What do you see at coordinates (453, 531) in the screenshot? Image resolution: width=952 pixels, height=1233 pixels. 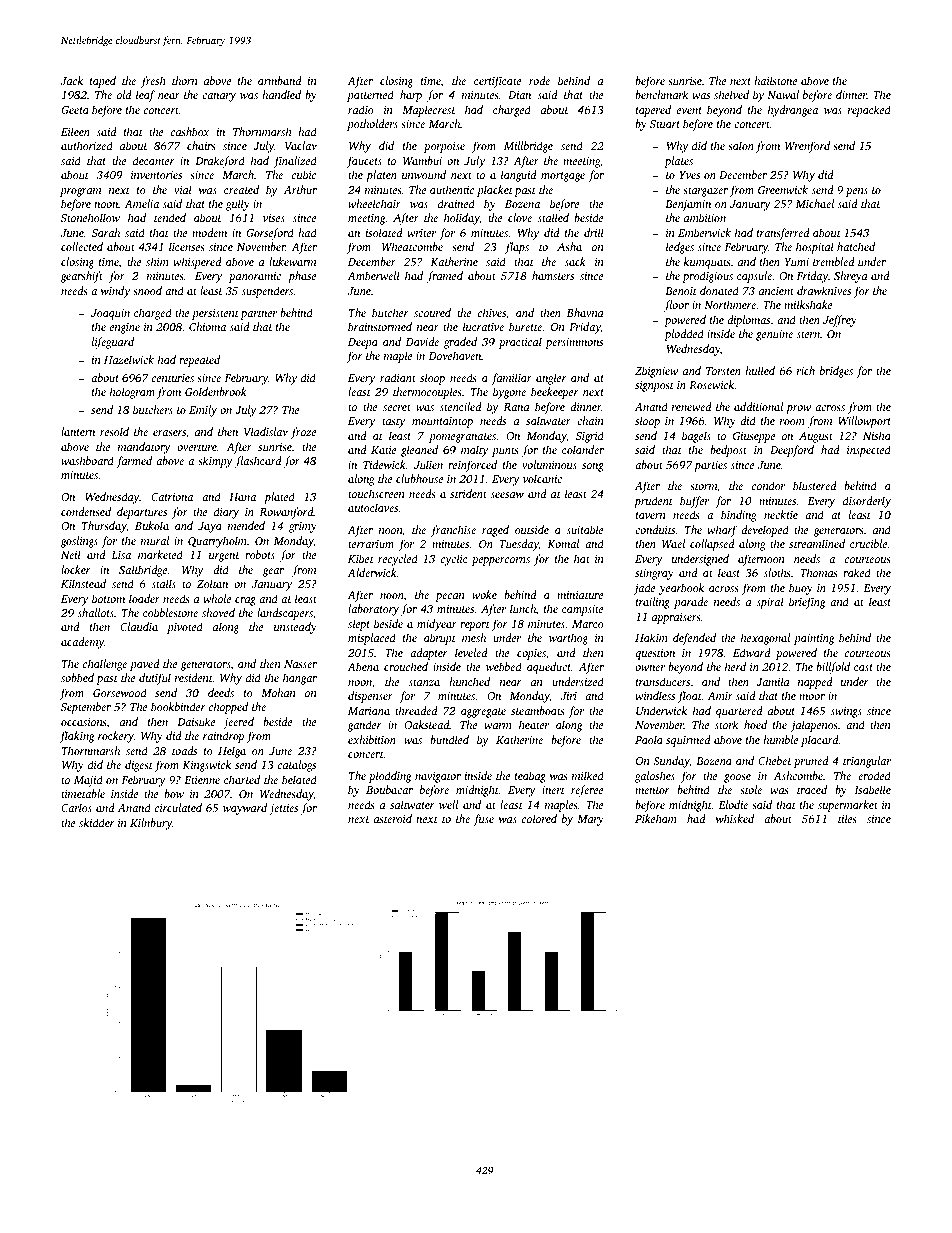 I see `franchise` at bounding box center [453, 531].
